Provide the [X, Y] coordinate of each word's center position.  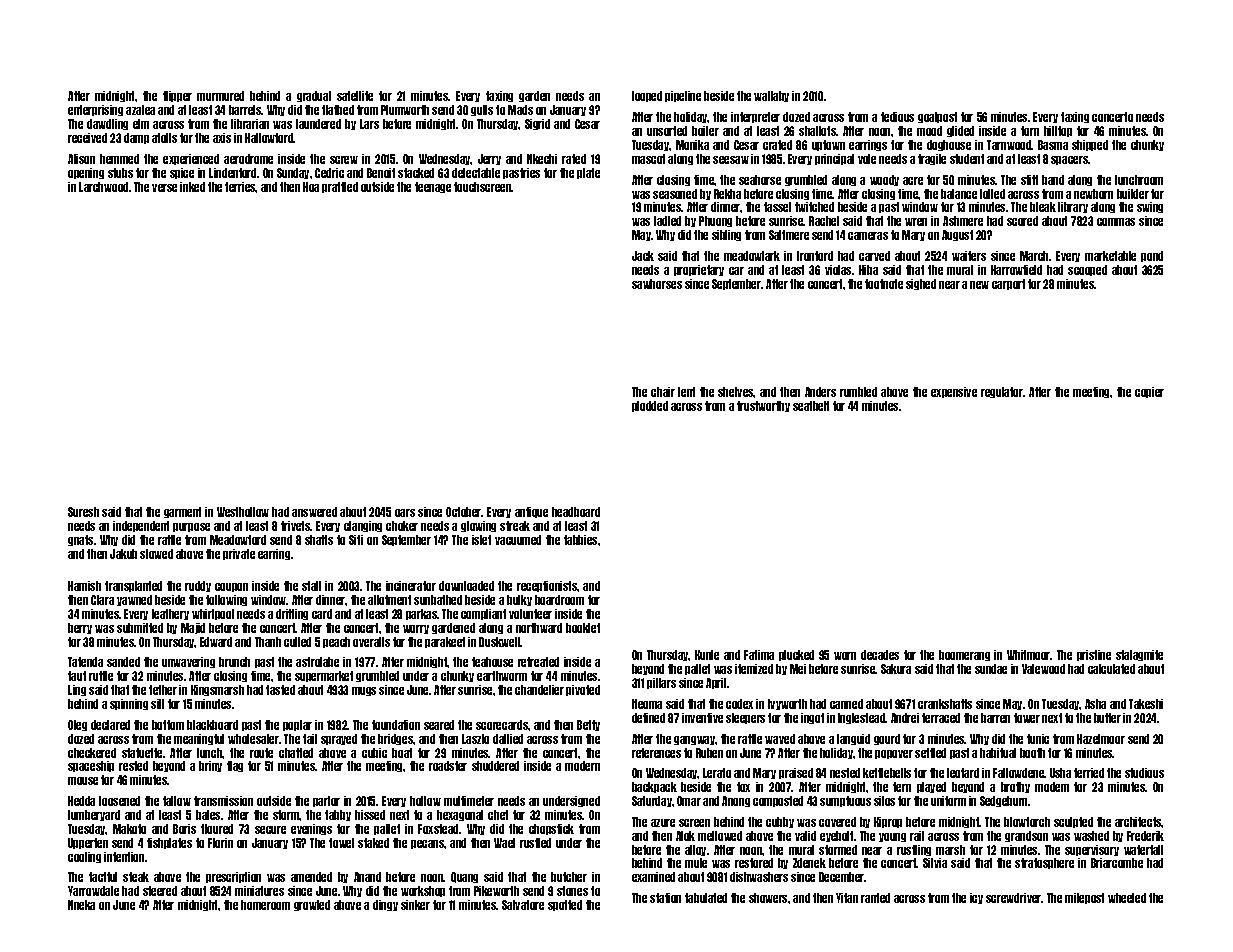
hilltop [1058, 131]
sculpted [1073, 822]
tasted [280, 690]
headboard [576, 512]
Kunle [707, 655]
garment [182, 512]
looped [647, 96]
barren [995, 718]
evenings [311, 829]
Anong [736, 801]
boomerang [964, 655]
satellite [355, 96]
